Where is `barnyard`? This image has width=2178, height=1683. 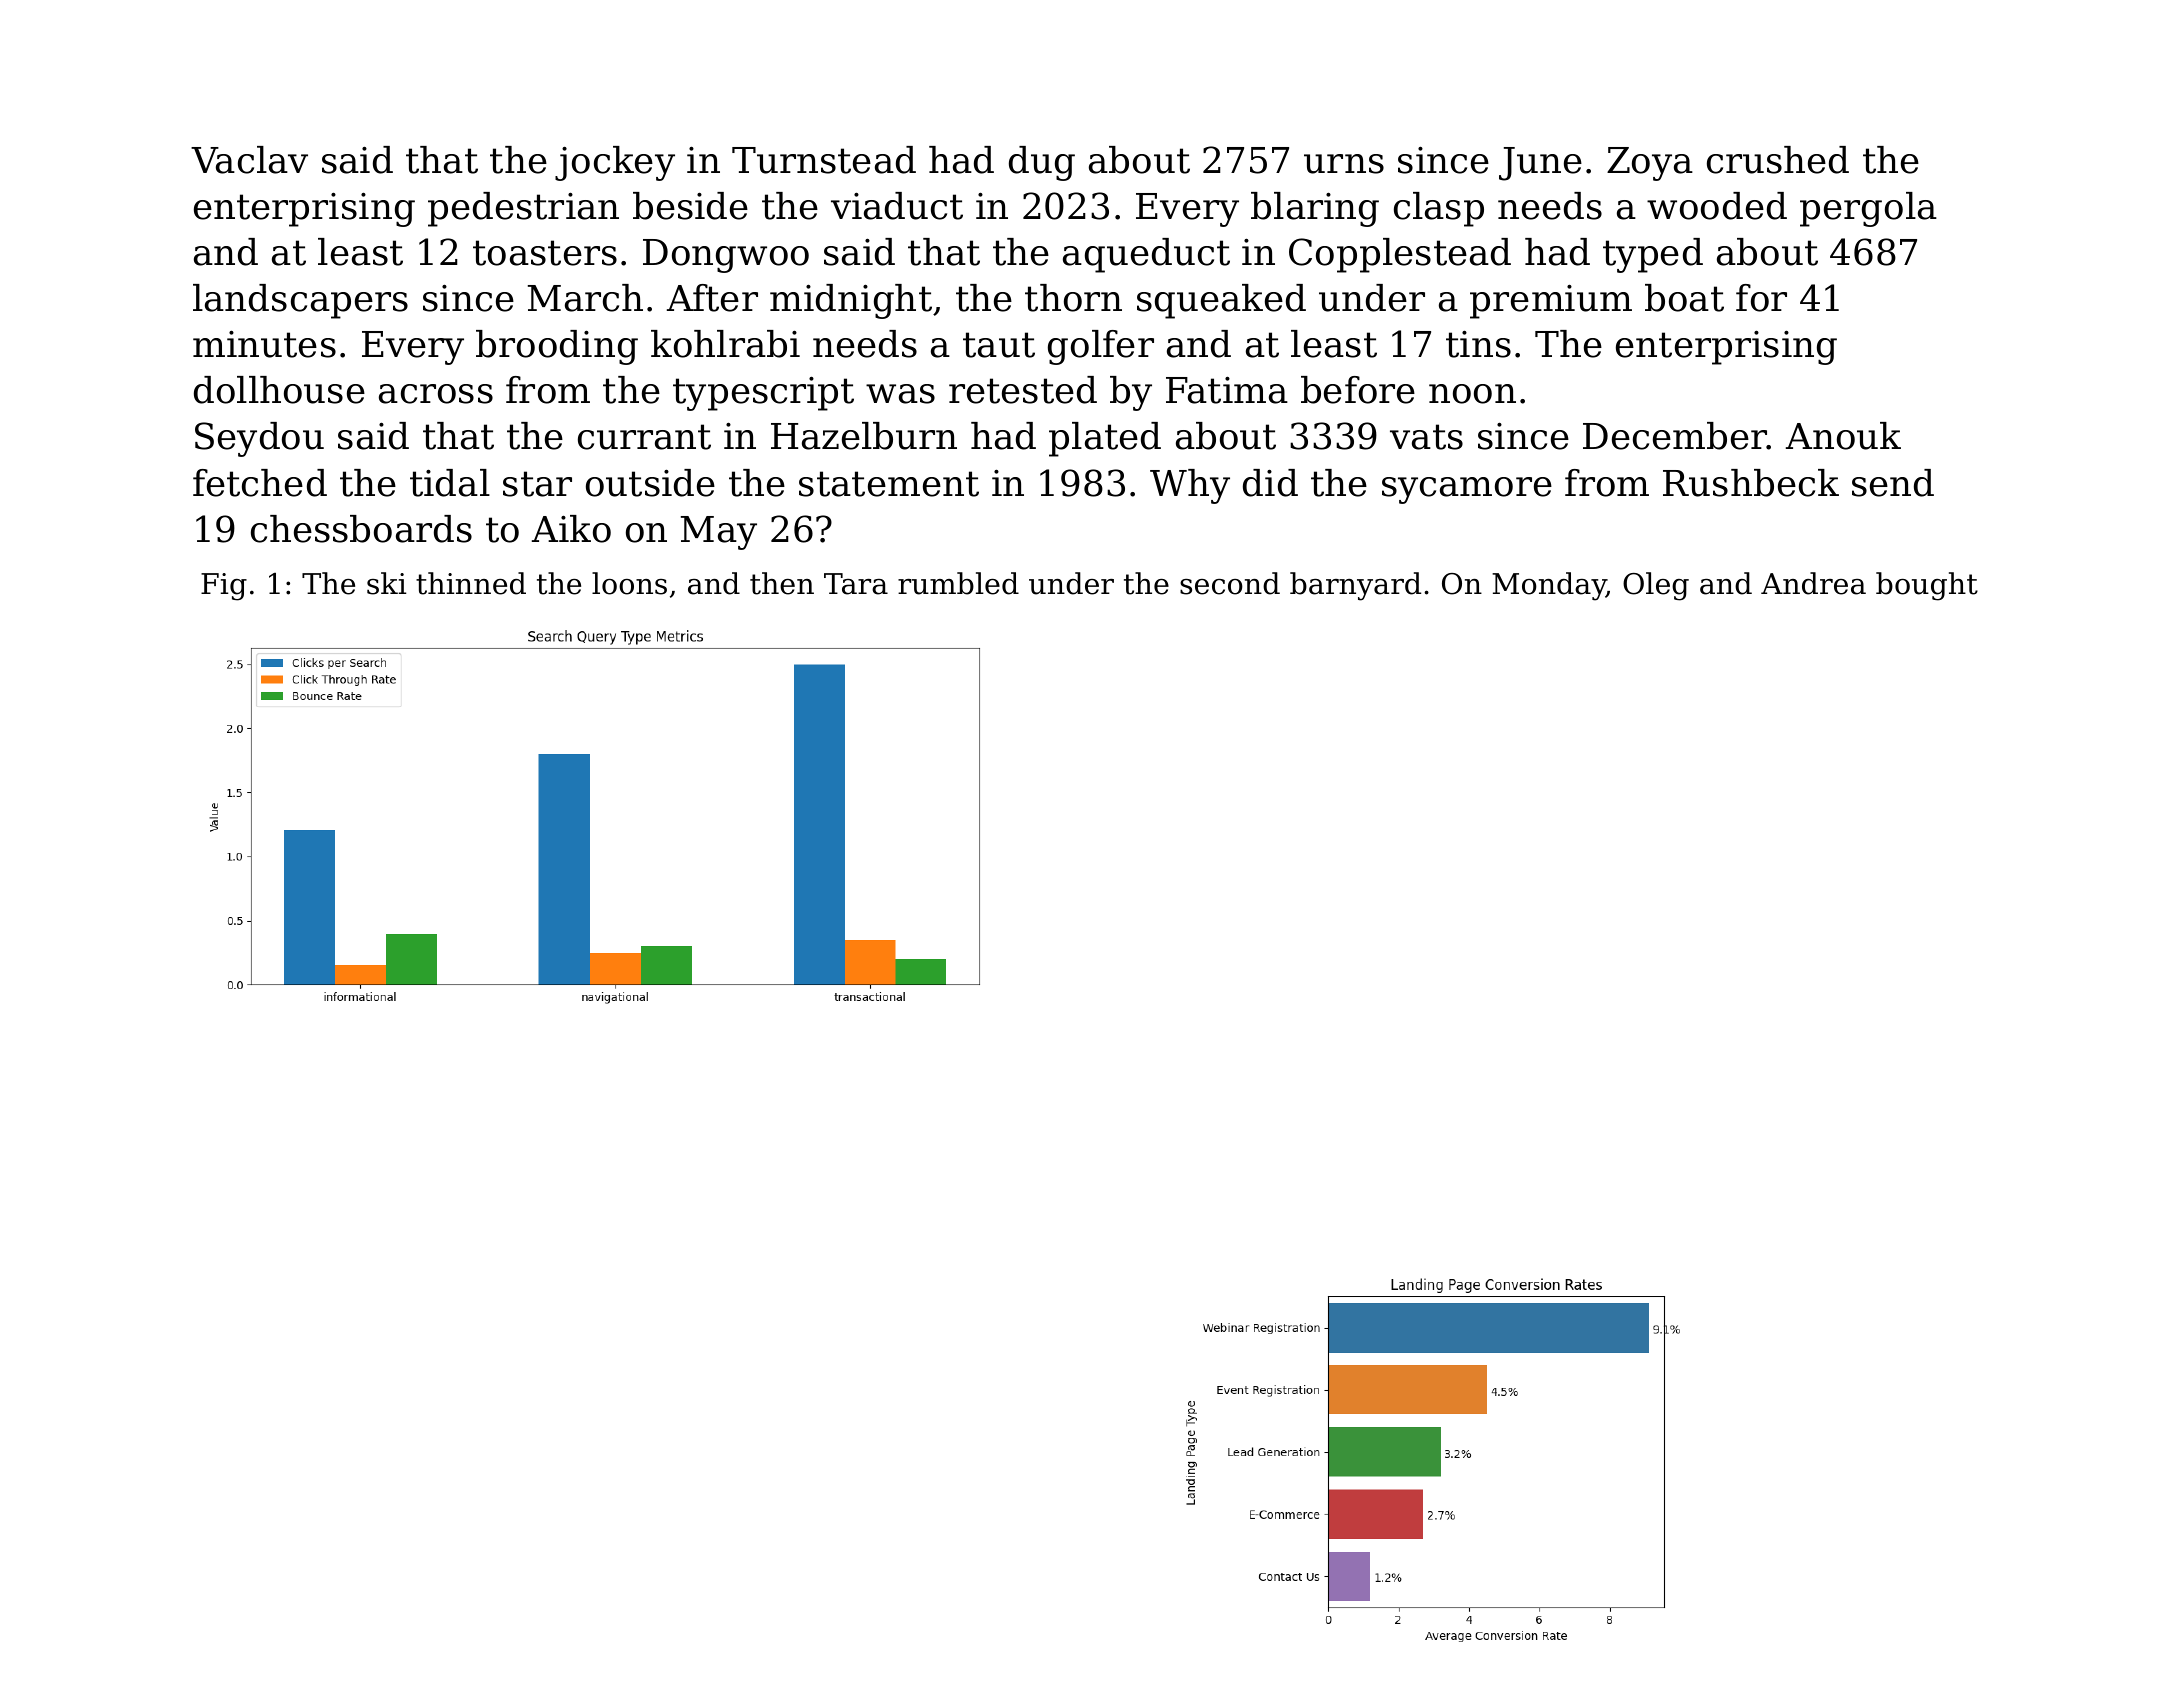
barnyard is located at coordinates (1355, 586).
